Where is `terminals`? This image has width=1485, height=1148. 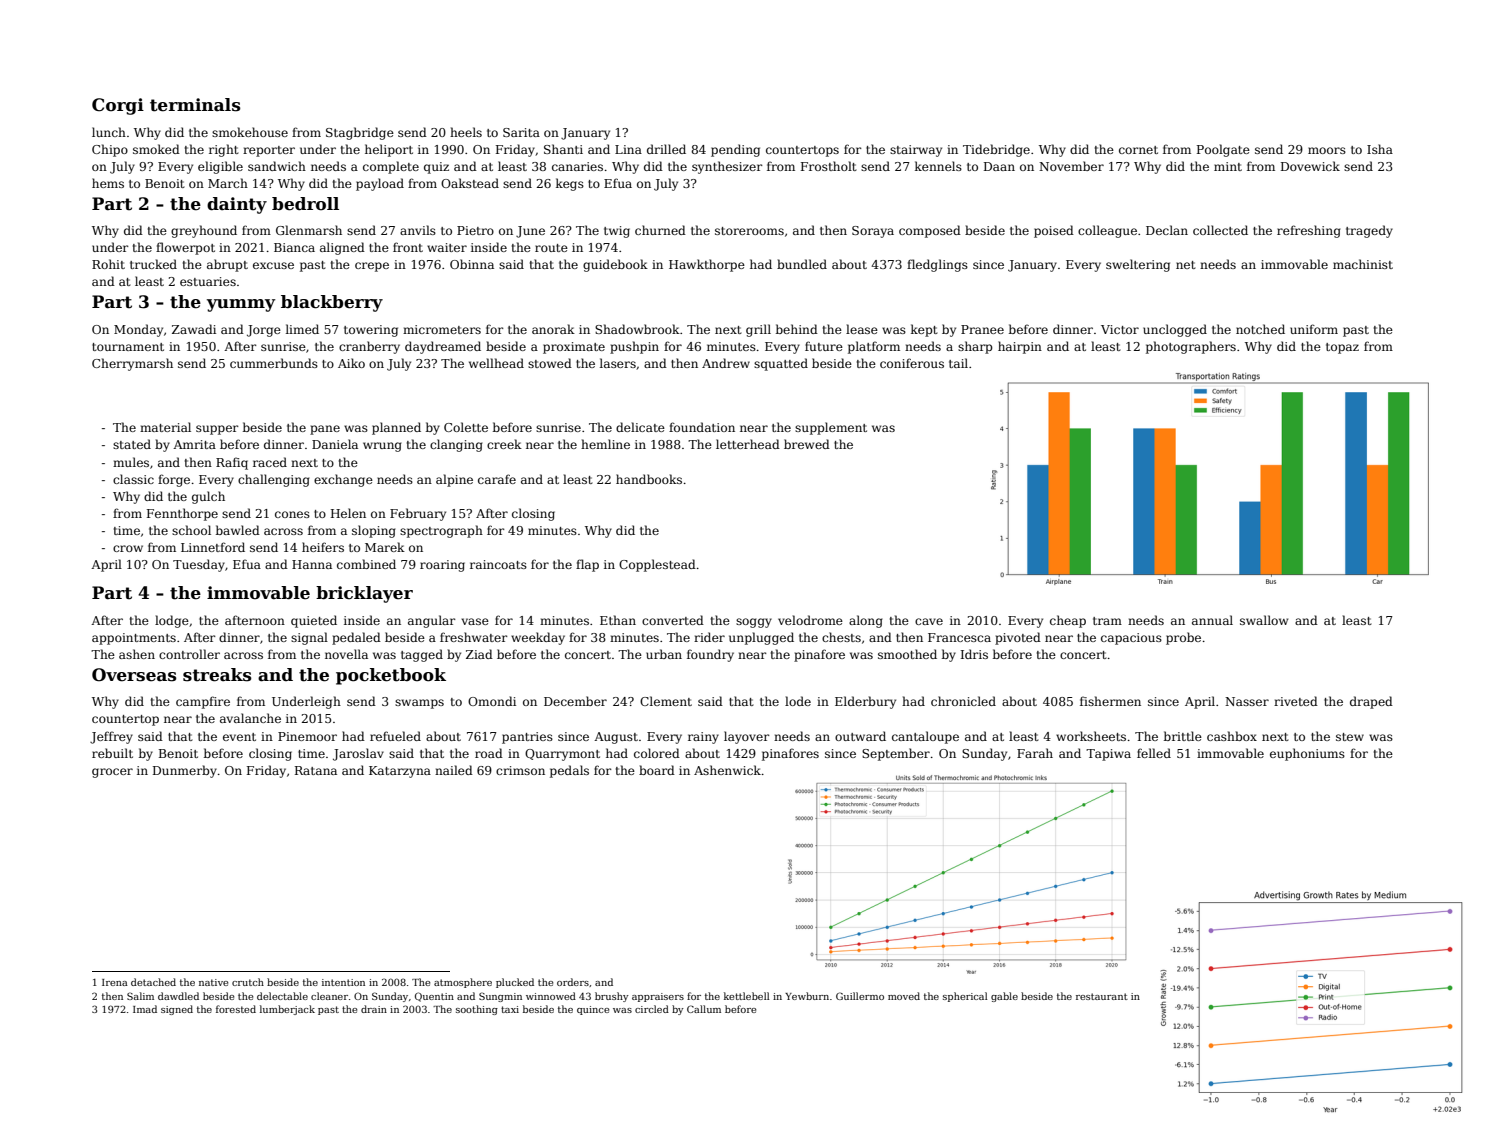 terminals is located at coordinates (195, 105).
